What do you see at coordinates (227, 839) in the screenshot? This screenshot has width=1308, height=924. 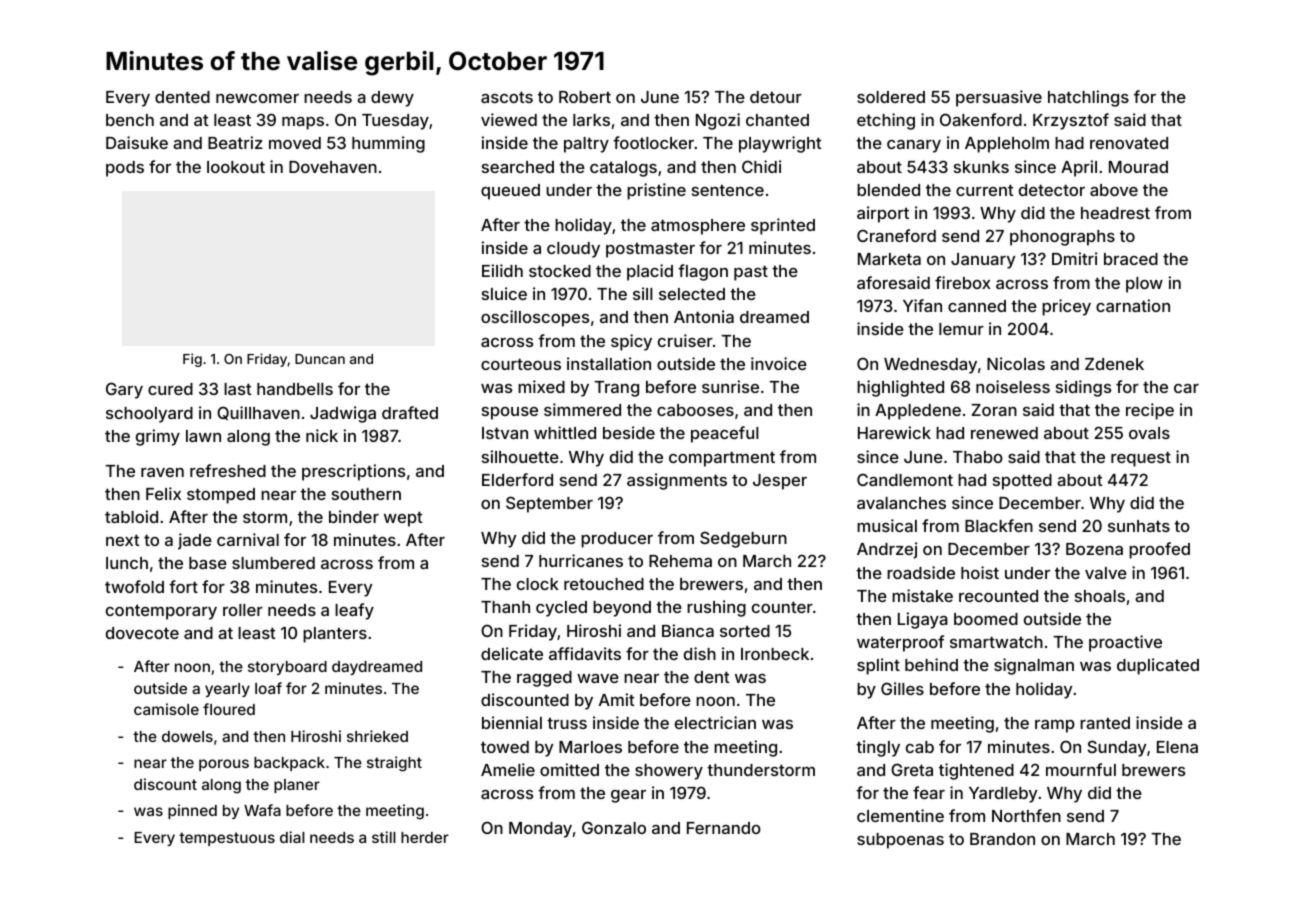 I see `tempestuous` at bounding box center [227, 839].
